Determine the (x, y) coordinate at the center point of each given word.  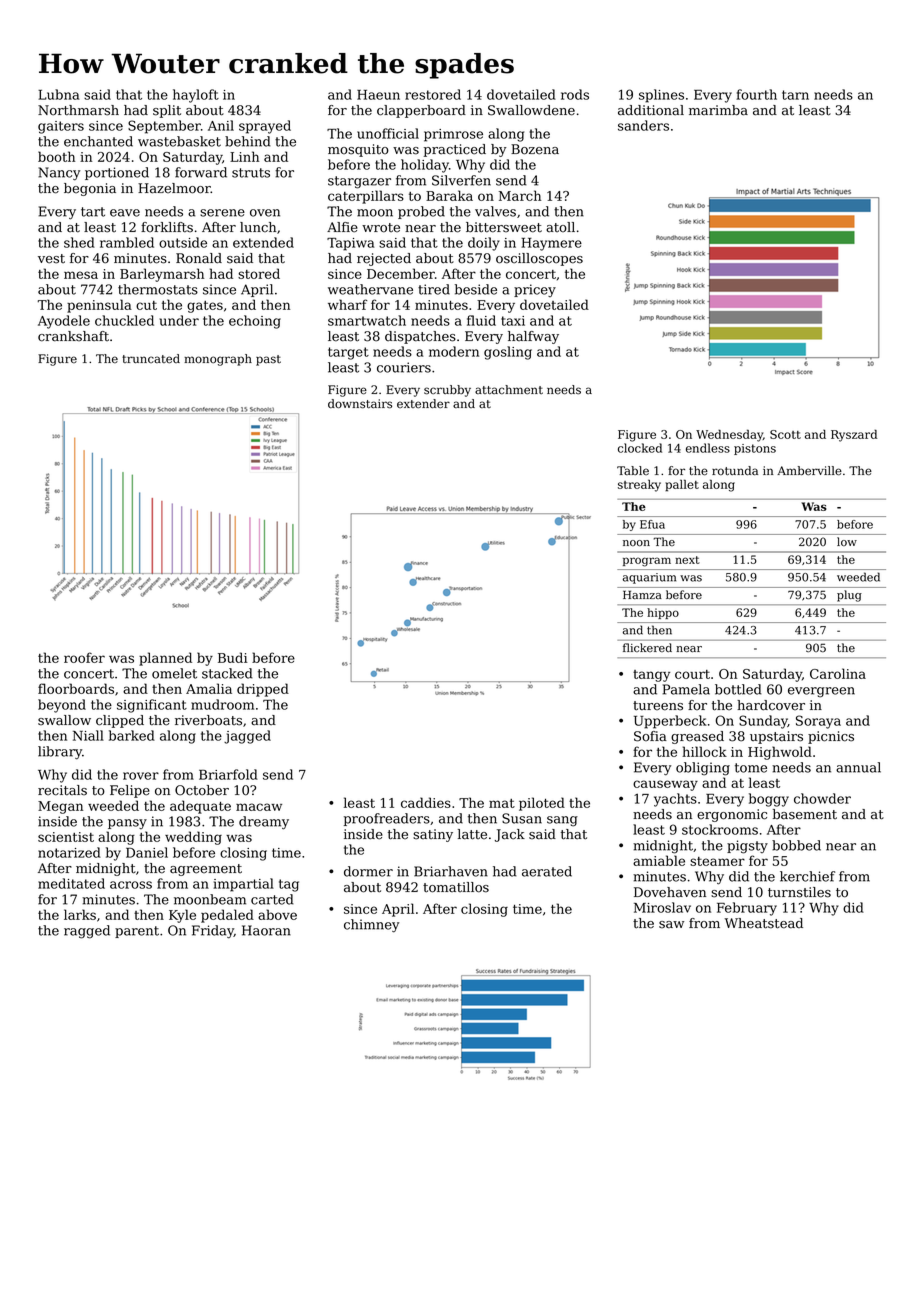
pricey (535, 290)
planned (165, 659)
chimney (371, 926)
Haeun (378, 95)
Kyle (182, 916)
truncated (151, 359)
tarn (795, 95)
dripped (263, 690)
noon (636, 543)
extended (263, 242)
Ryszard (854, 436)
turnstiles (799, 892)
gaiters (61, 127)
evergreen (821, 692)
